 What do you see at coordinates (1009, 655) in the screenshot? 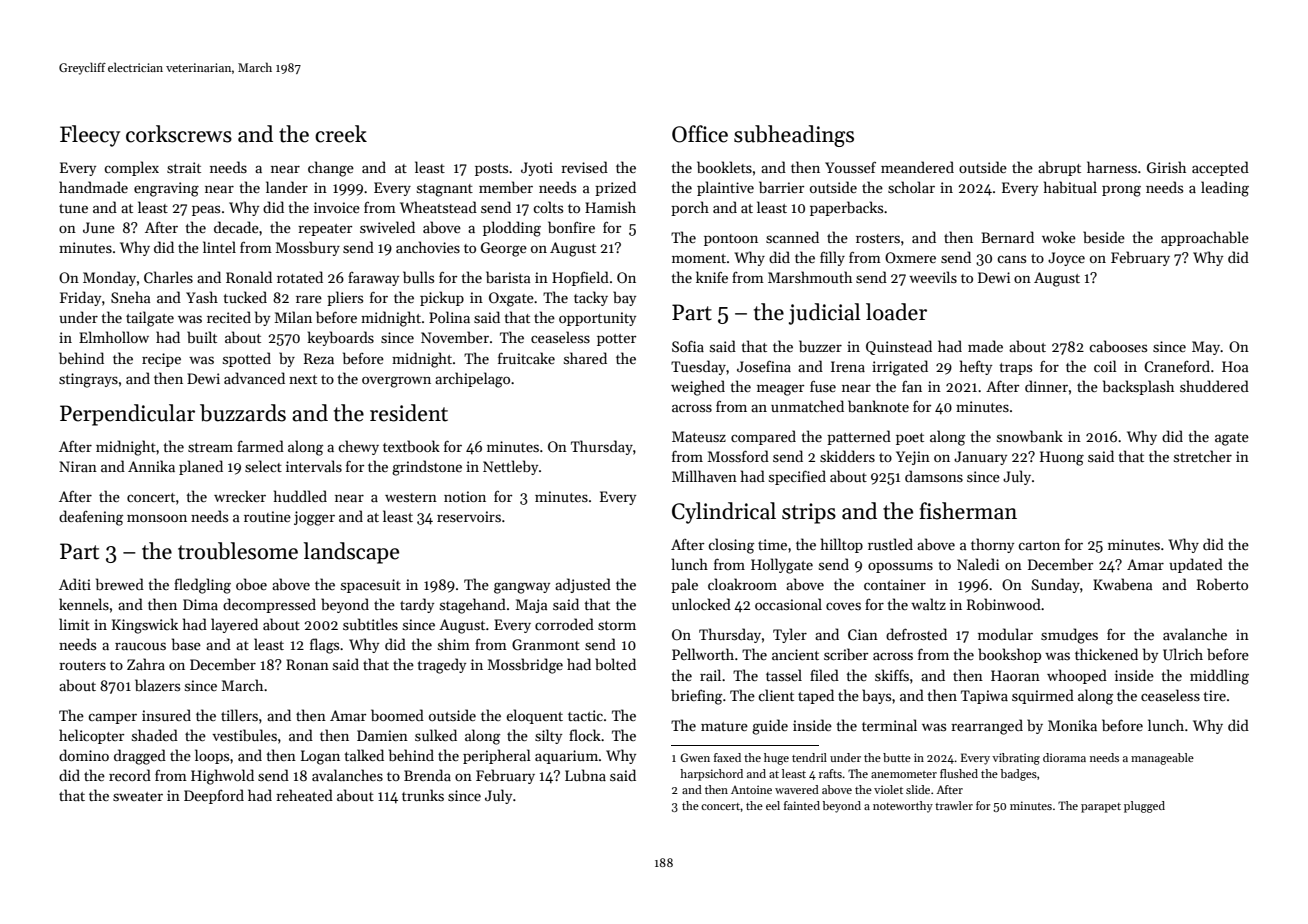
I see `bookshop` at bounding box center [1009, 655].
